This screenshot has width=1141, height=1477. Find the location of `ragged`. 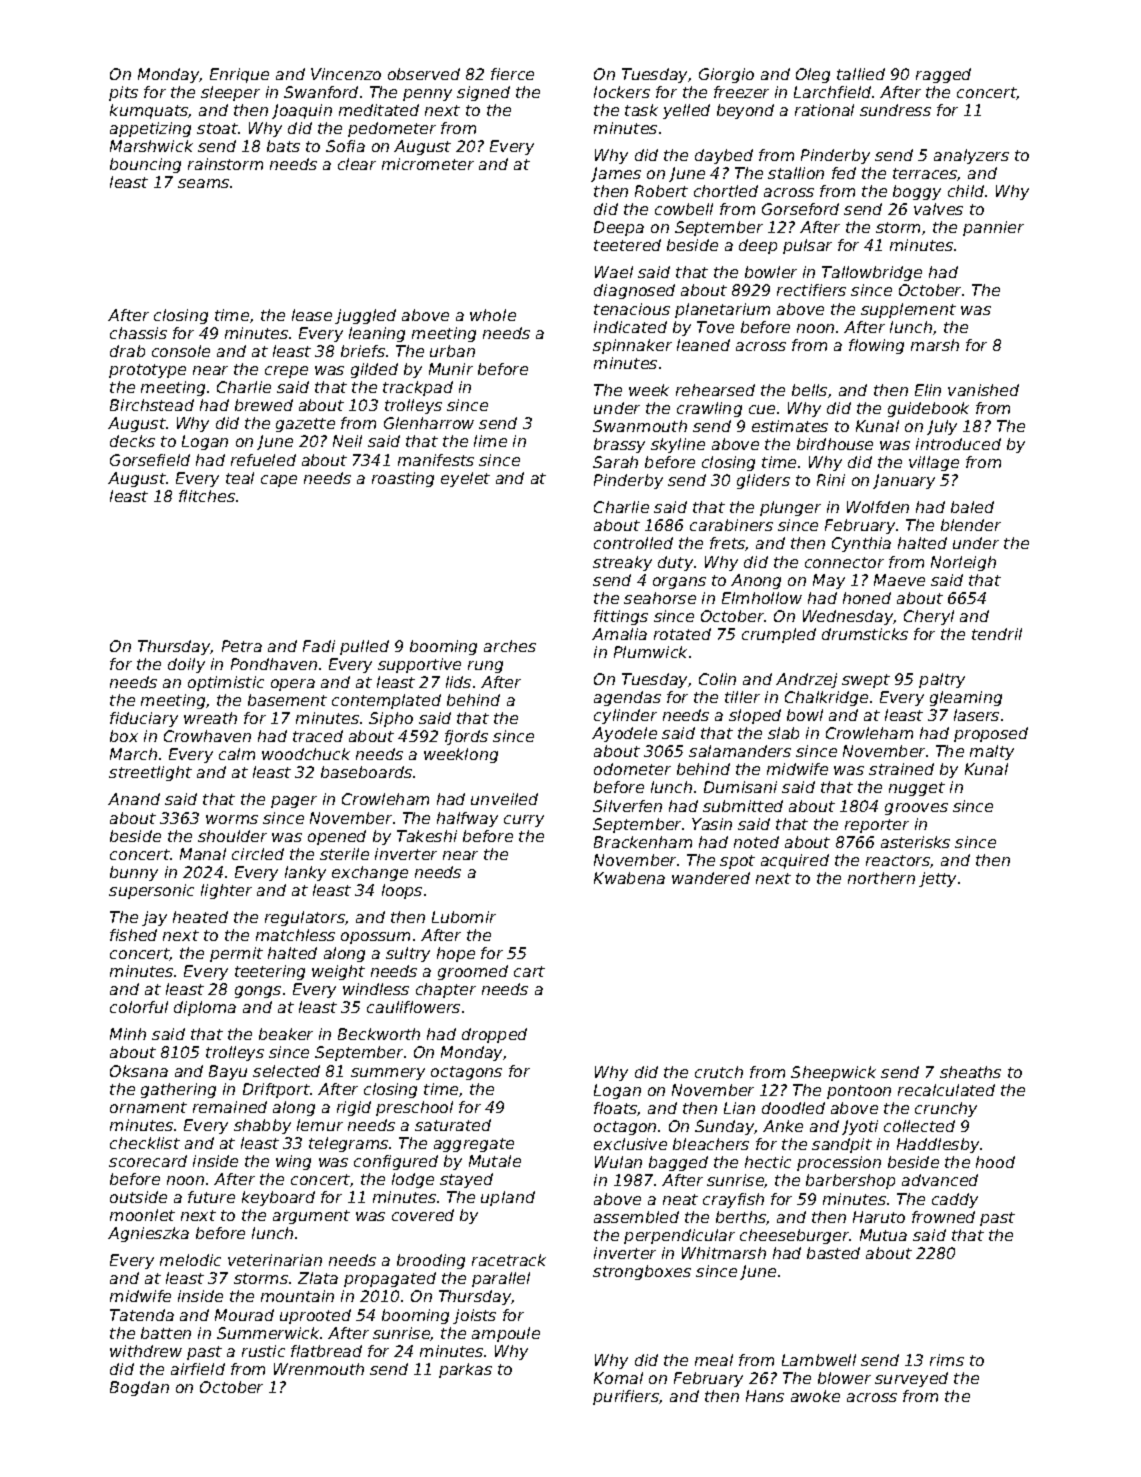

ragged is located at coordinates (943, 75).
